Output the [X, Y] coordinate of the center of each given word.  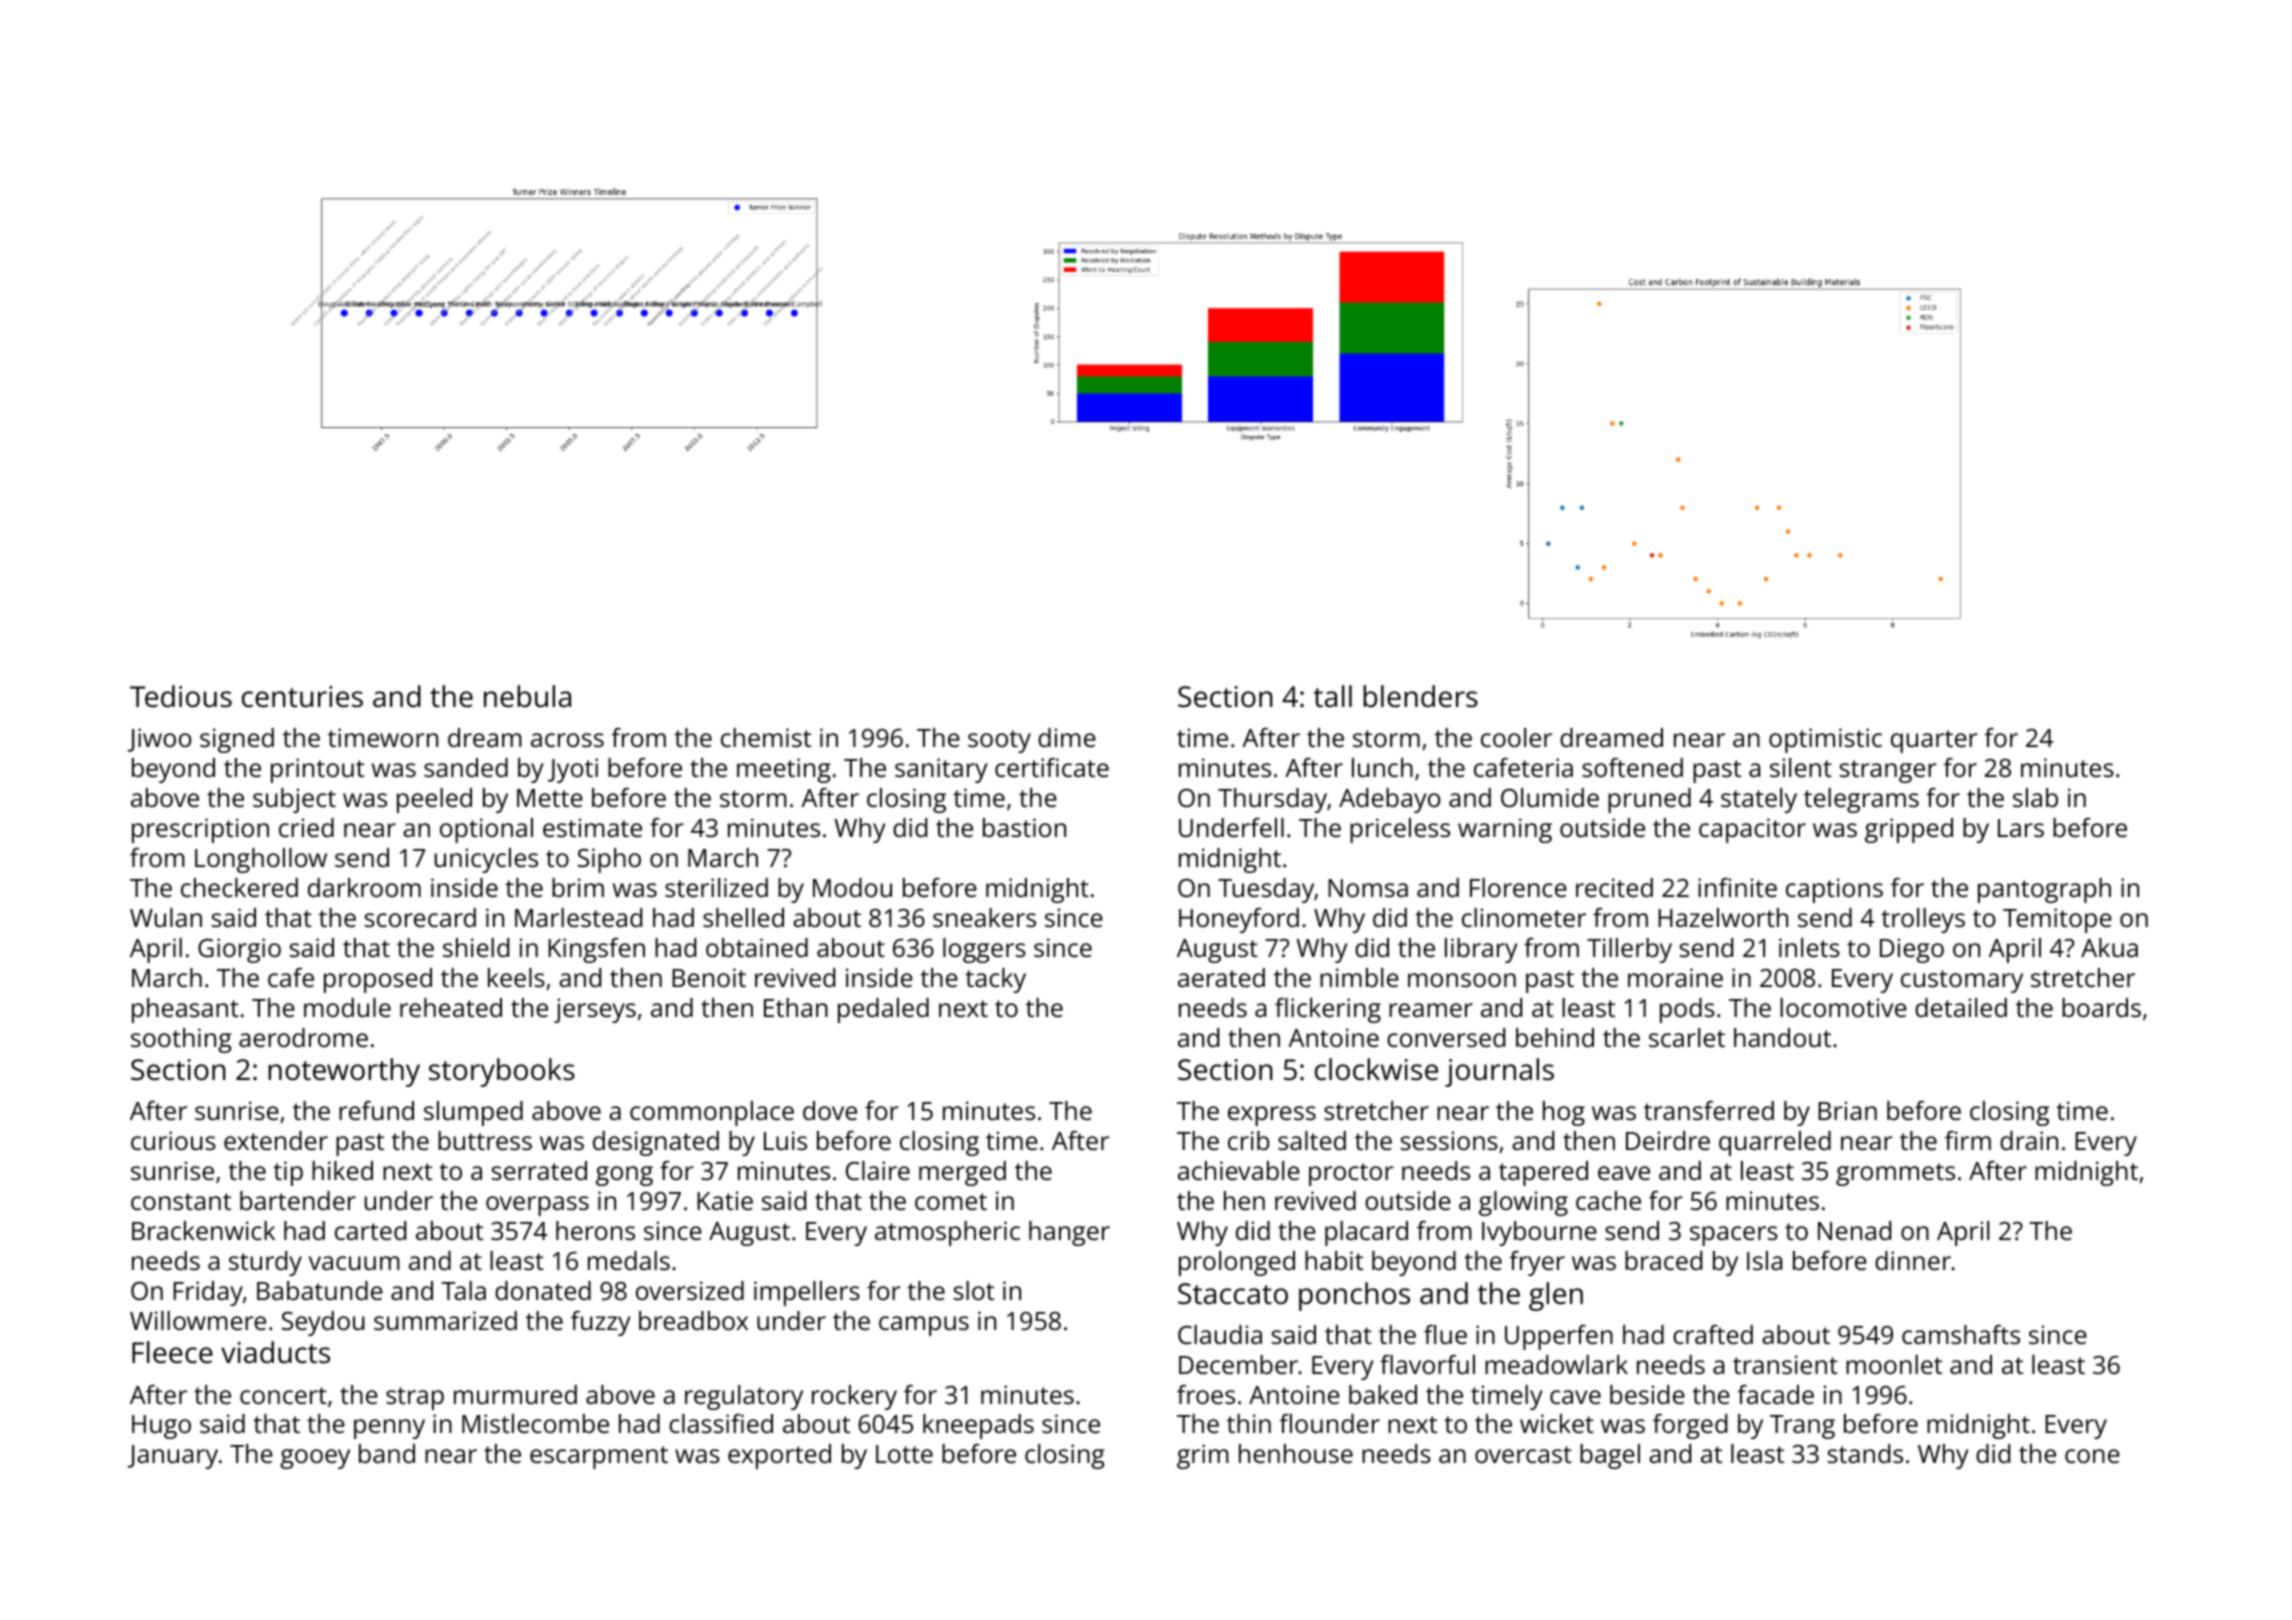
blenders [1420, 696]
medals [629, 1260]
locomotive [1843, 1007]
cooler [1516, 737]
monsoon [1462, 980]
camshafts [1961, 1334]
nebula [527, 696]
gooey [315, 1459]
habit [1334, 1260]
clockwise [1376, 1069]
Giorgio [239, 950]
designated [656, 1143]
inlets [1809, 947]
